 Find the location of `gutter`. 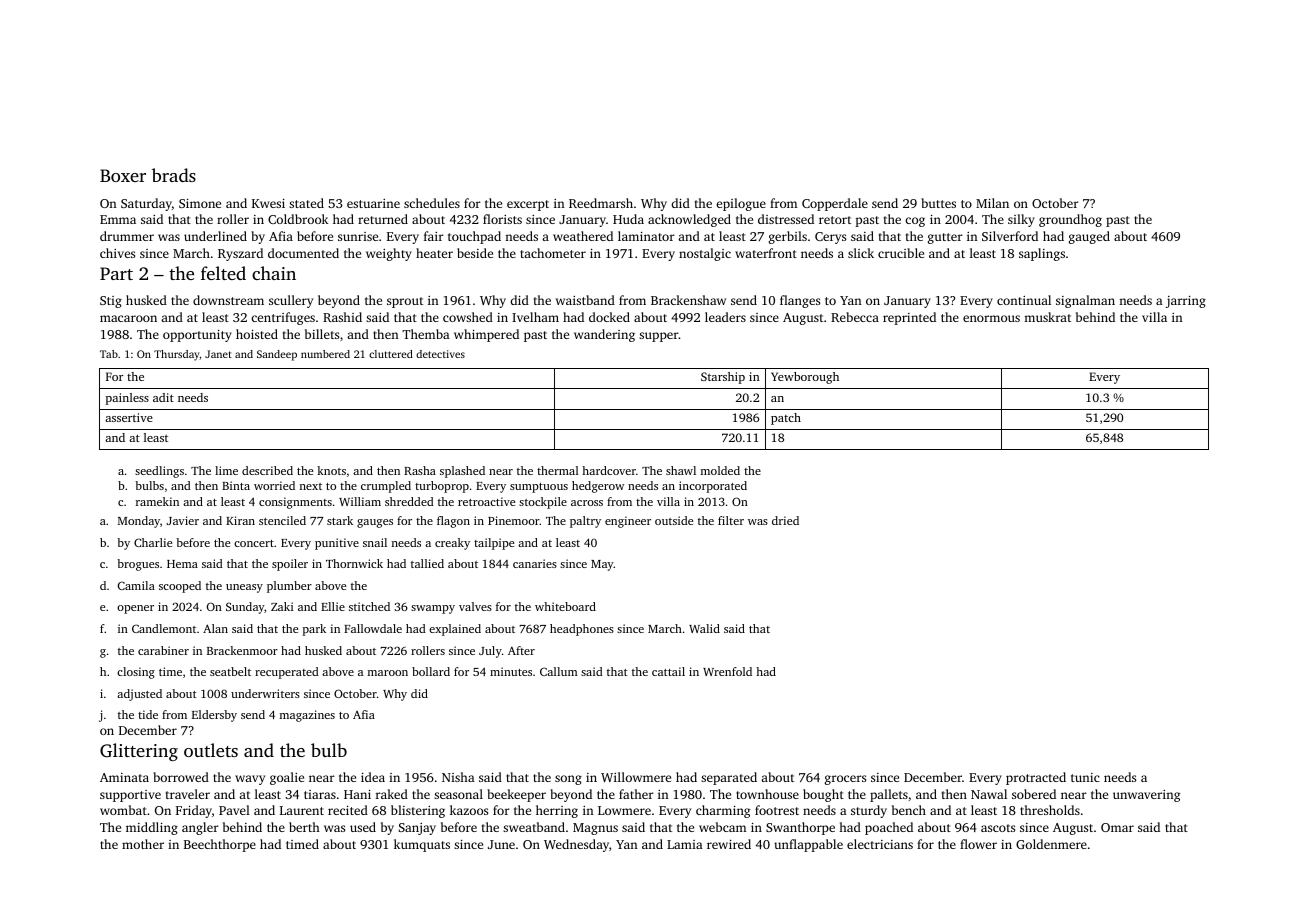

gutter is located at coordinates (945, 238).
